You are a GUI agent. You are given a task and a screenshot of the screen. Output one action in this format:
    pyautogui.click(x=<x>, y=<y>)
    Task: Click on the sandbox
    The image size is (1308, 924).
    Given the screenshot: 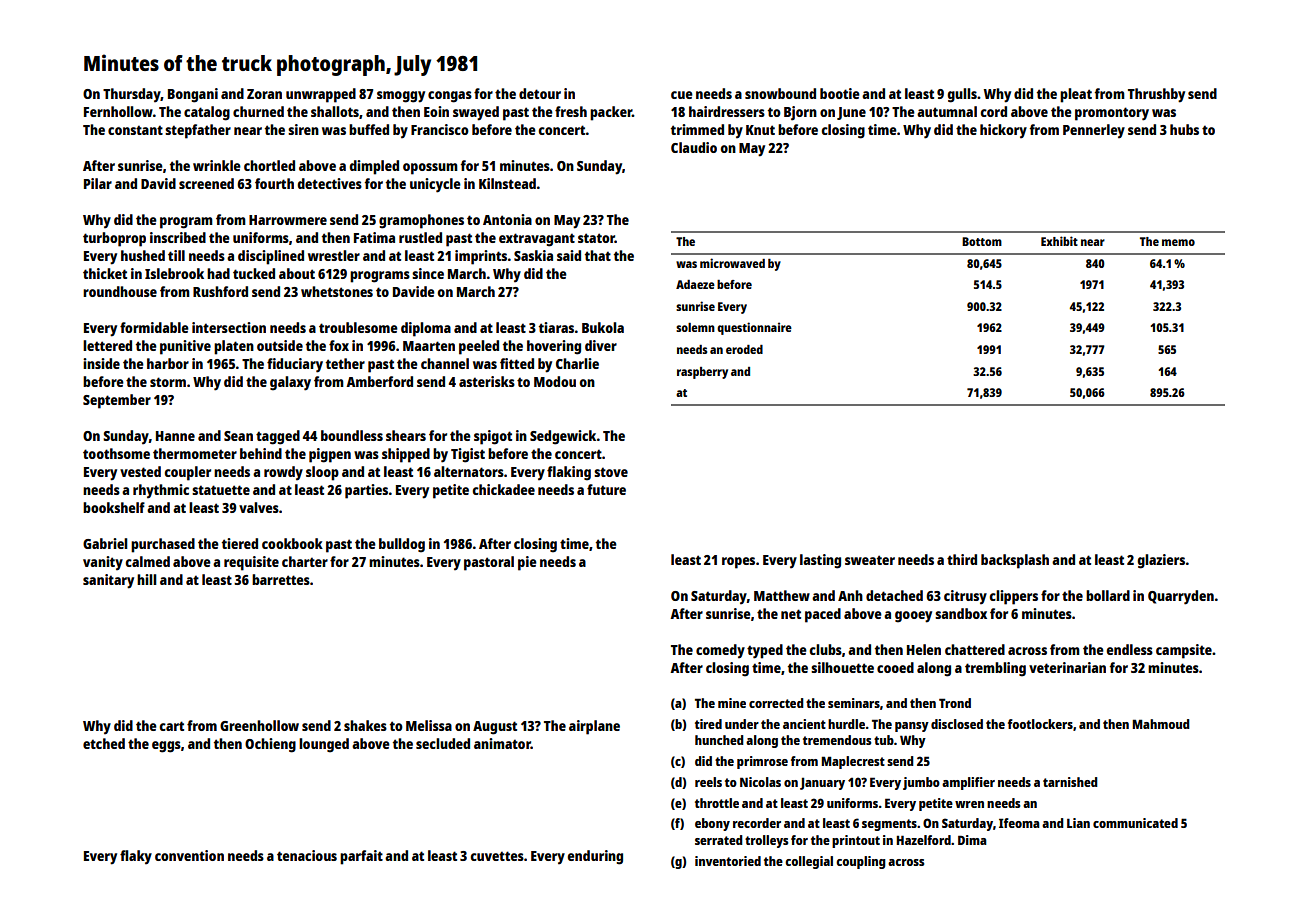 What is the action you would take?
    pyautogui.click(x=961, y=613)
